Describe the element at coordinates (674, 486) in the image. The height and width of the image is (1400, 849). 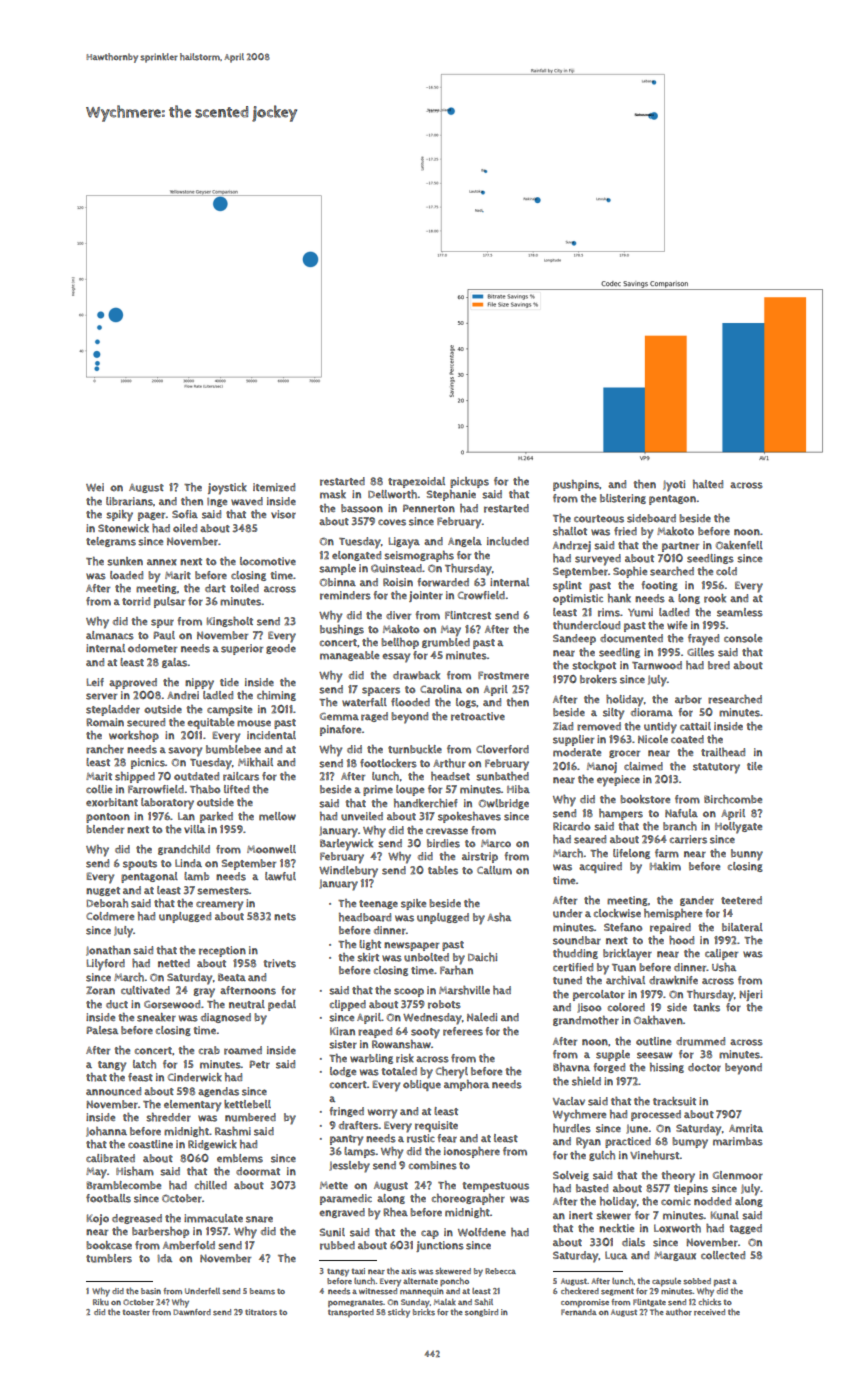
I see `Jyoti` at that location.
